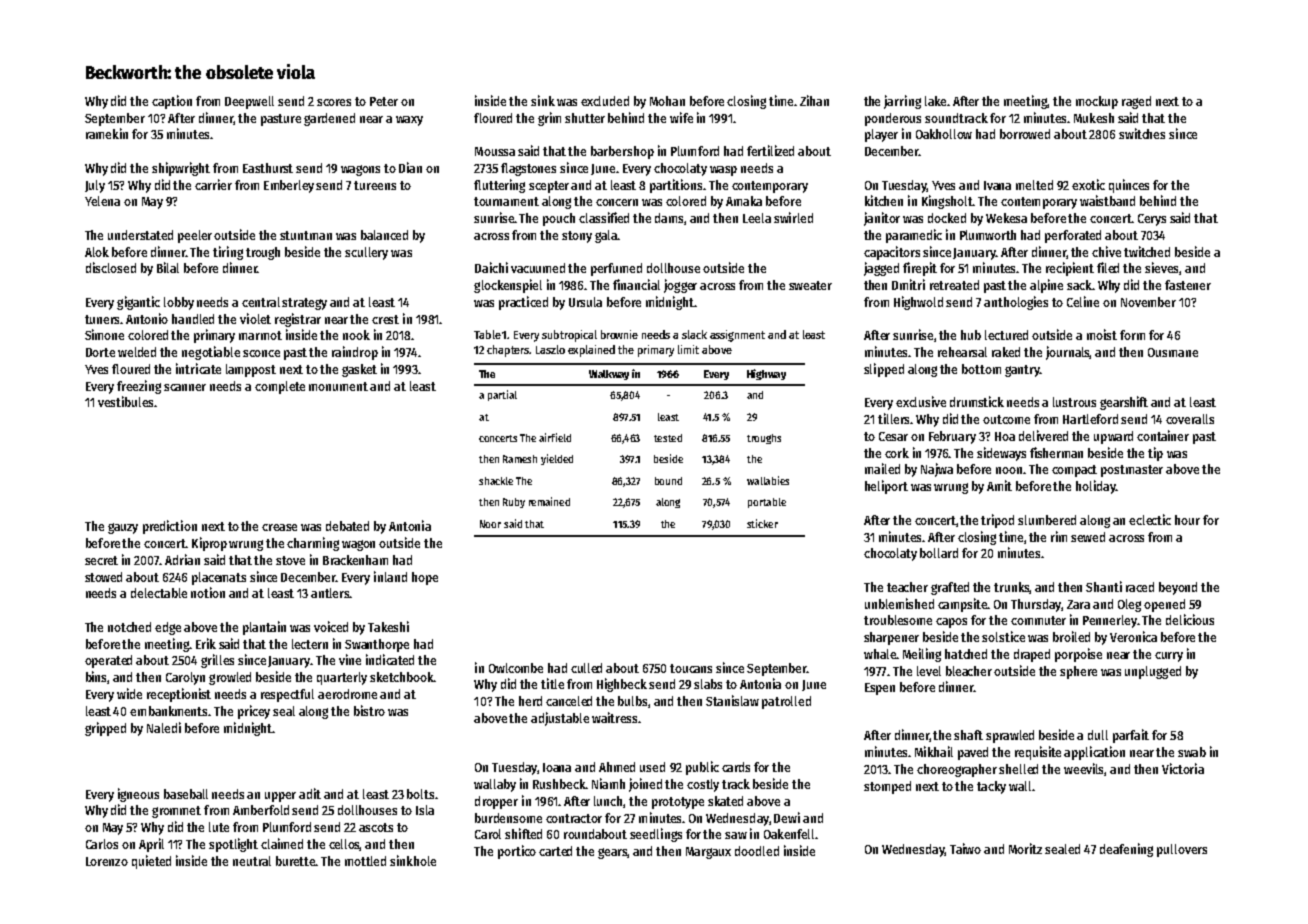 The width and height of the screenshot is (1308, 924). What do you see at coordinates (172, 102) in the screenshot?
I see `caption` at bounding box center [172, 102].
